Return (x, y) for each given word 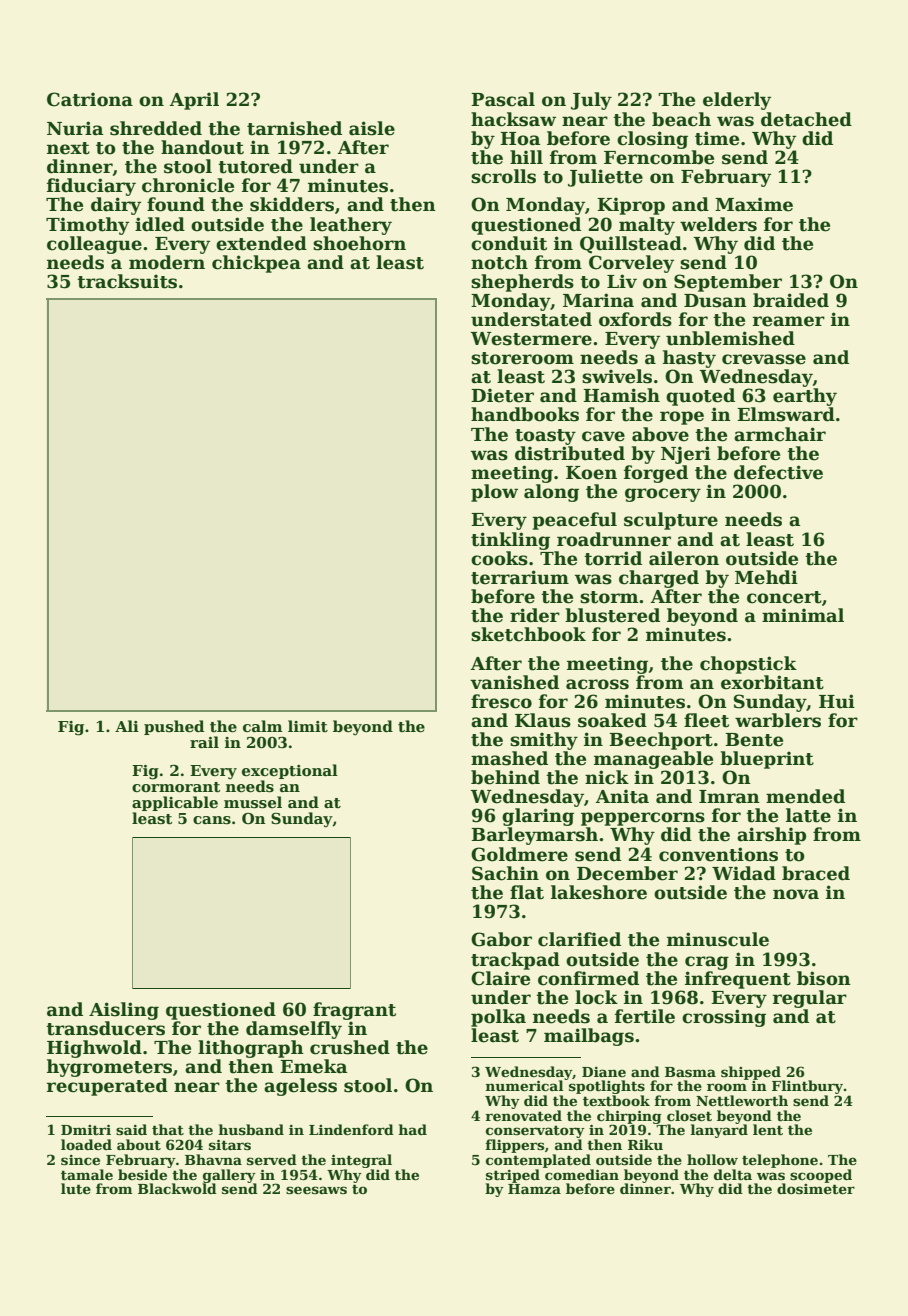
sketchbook (528, 634)
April (194, 101)
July (591, 101)
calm (263, 726)
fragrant (354, 1011)
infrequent (738, 980)
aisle (372, 128)
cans (212, 820)
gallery (229, 1176)
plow (494, 493)
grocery (663, 495)
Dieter (502, 395)
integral (361, 1161)
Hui (837, 701)
